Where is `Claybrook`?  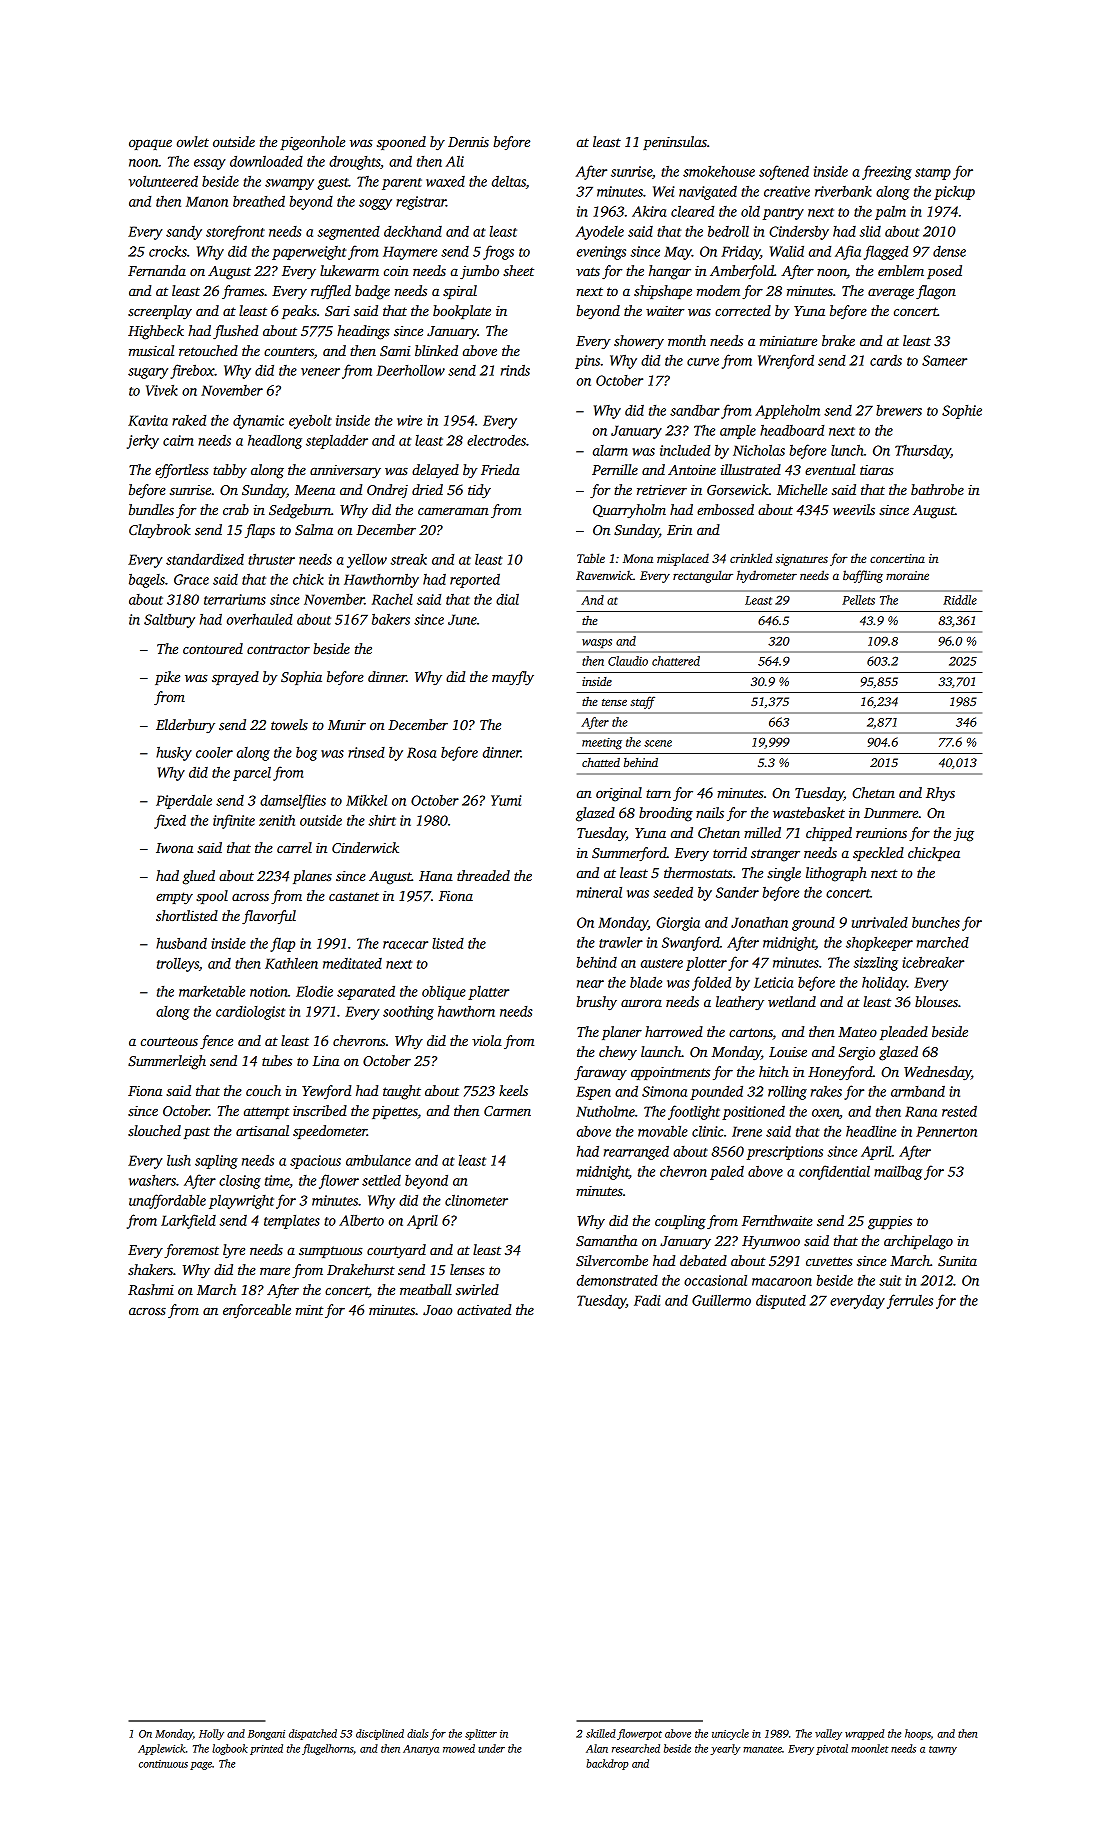 Claybrook is located at coordinates (160, 531).
